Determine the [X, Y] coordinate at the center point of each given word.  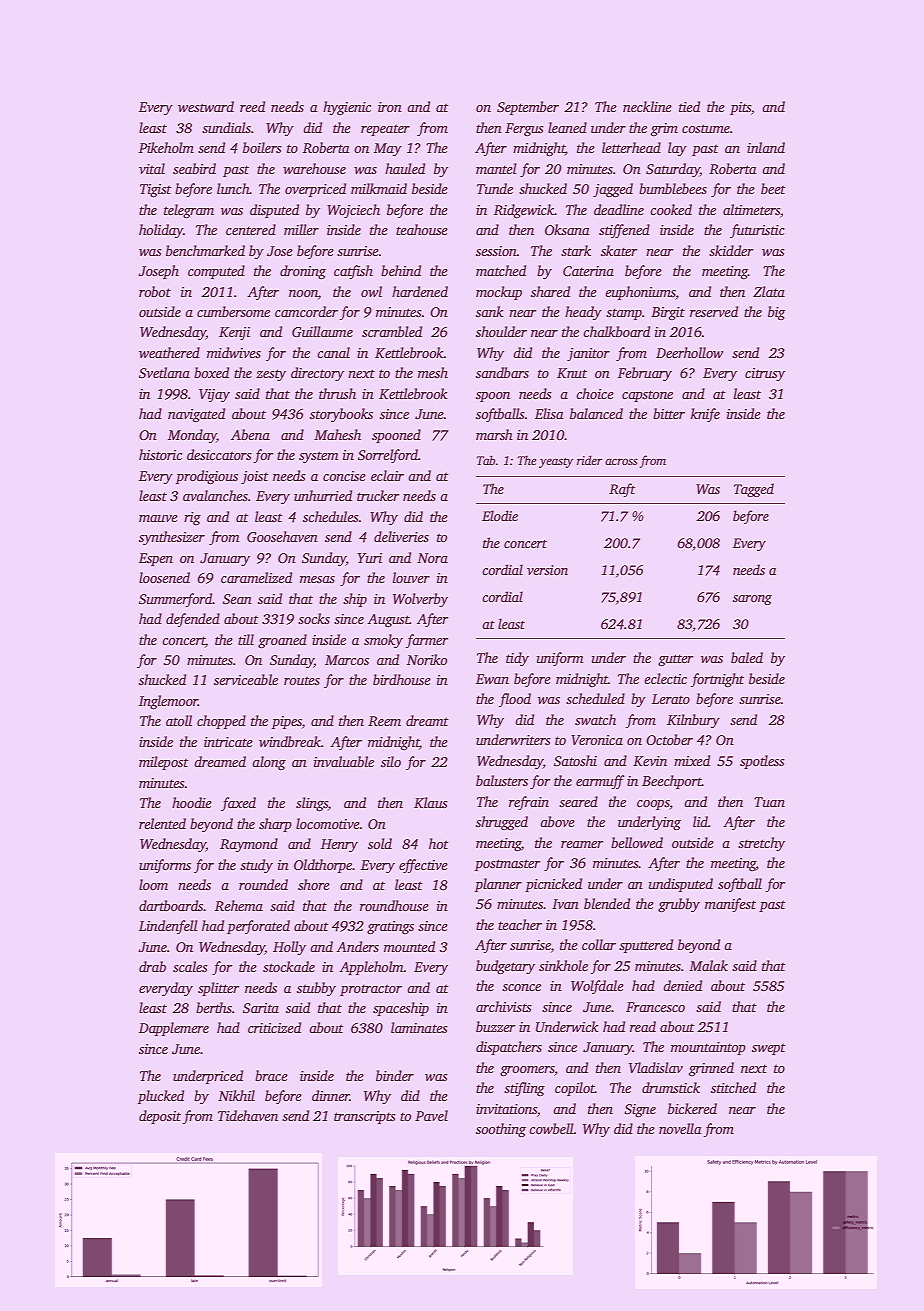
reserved [714, 311]
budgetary [505, 967]
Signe [640, 1110]
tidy [517, 659]
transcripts [365, 1117]
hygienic [347, 108]
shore [314, 884]
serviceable [246, 679]
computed [216, 272]
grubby [679, 905]
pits [740, 108]
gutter [675, 660]
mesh [433, 372]
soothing [501, 1130]
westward [206, 106]
